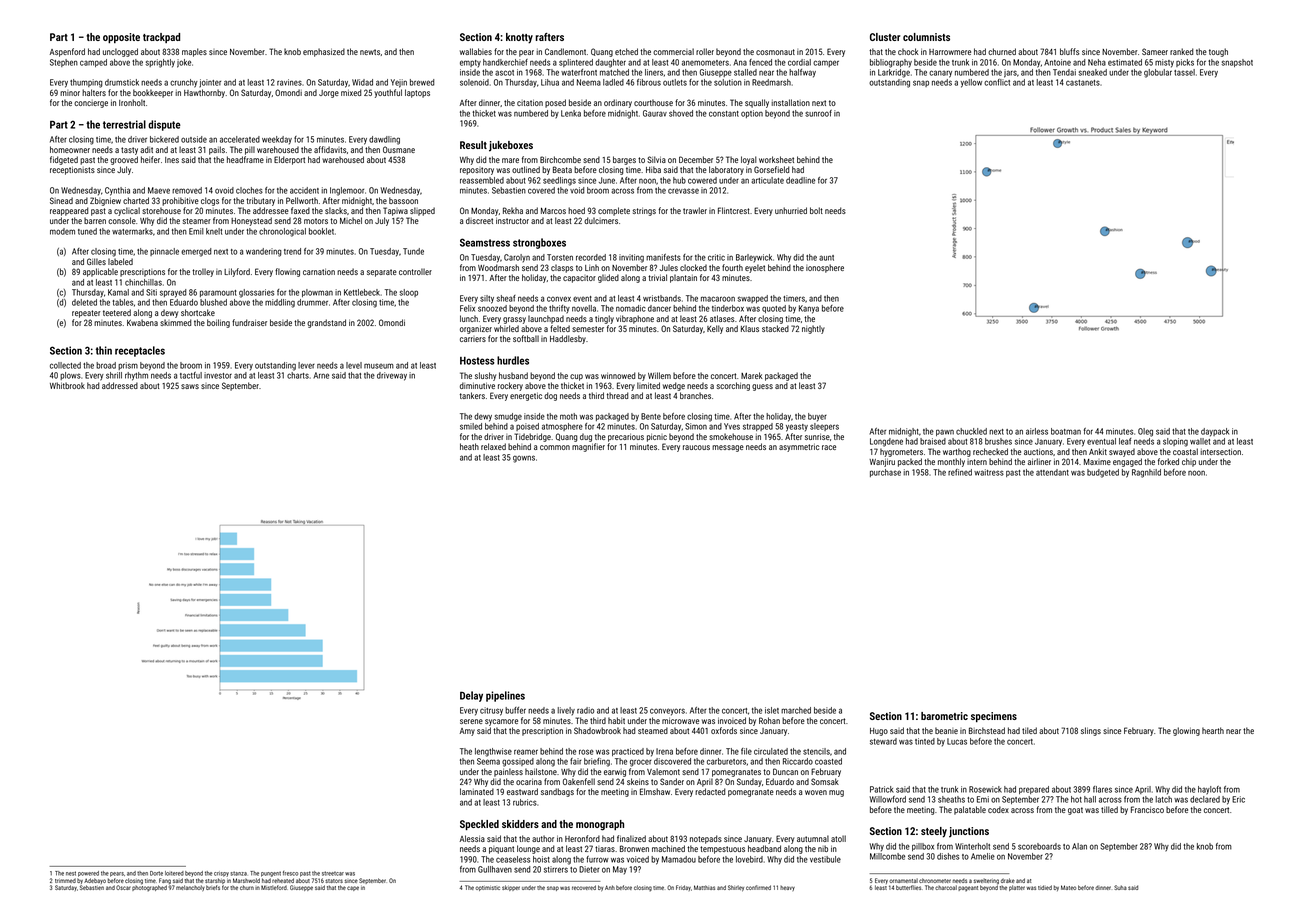 This screenshot has width=1308, height=924. What do you see at coordinates (524, 459) in the screenshot?
I see `gowns` at bounding box center [524, 459].
